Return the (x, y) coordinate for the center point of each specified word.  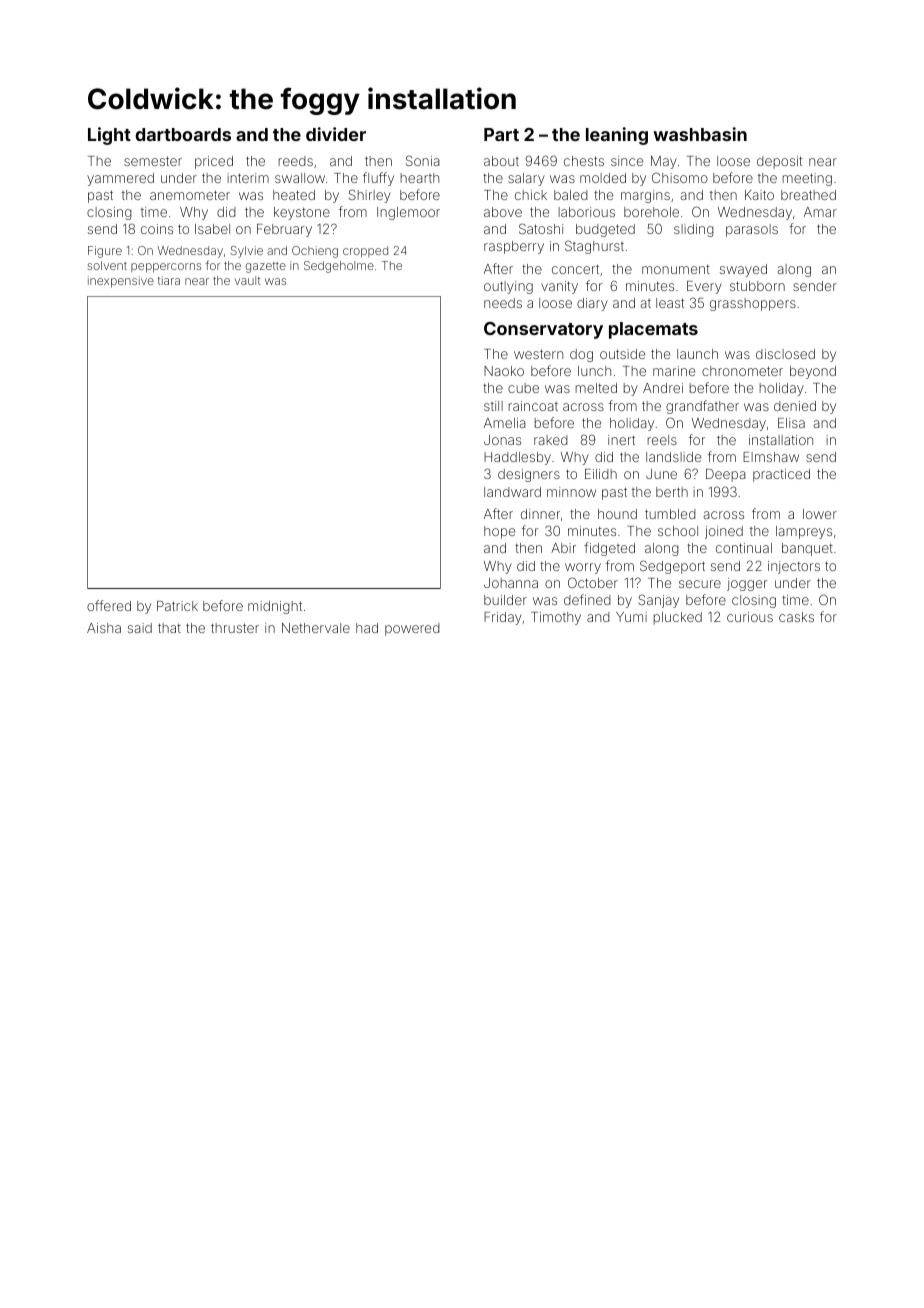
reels (662, 440)
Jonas (502, 440)
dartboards (183, 134)
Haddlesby (517, 458)
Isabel (212, 229)
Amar (820, 212)
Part (501, 134)
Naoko (504, 371)
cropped (365, 252)
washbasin (700, 134)
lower (820, 514)
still (493, 406)
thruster (235, 628)
